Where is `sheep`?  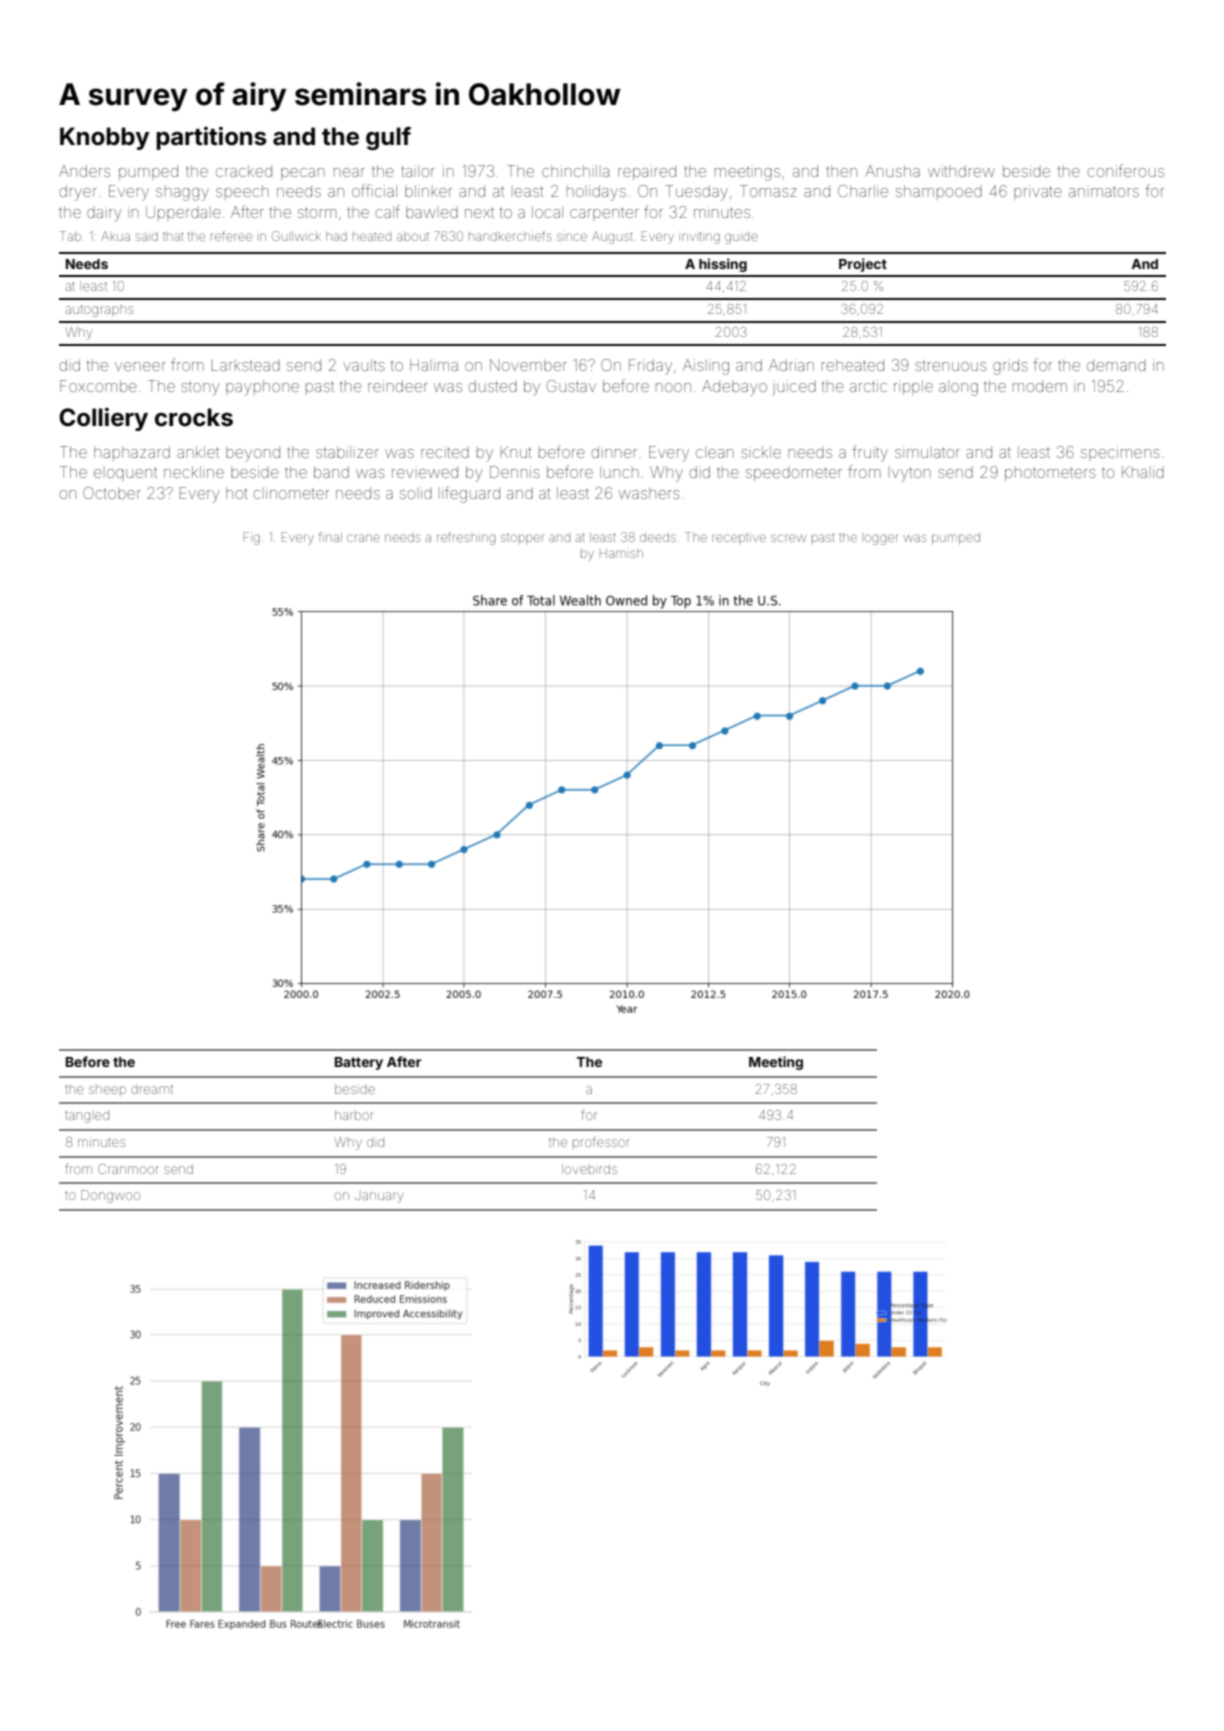
sheep is located at coordinates (107, 1090).
